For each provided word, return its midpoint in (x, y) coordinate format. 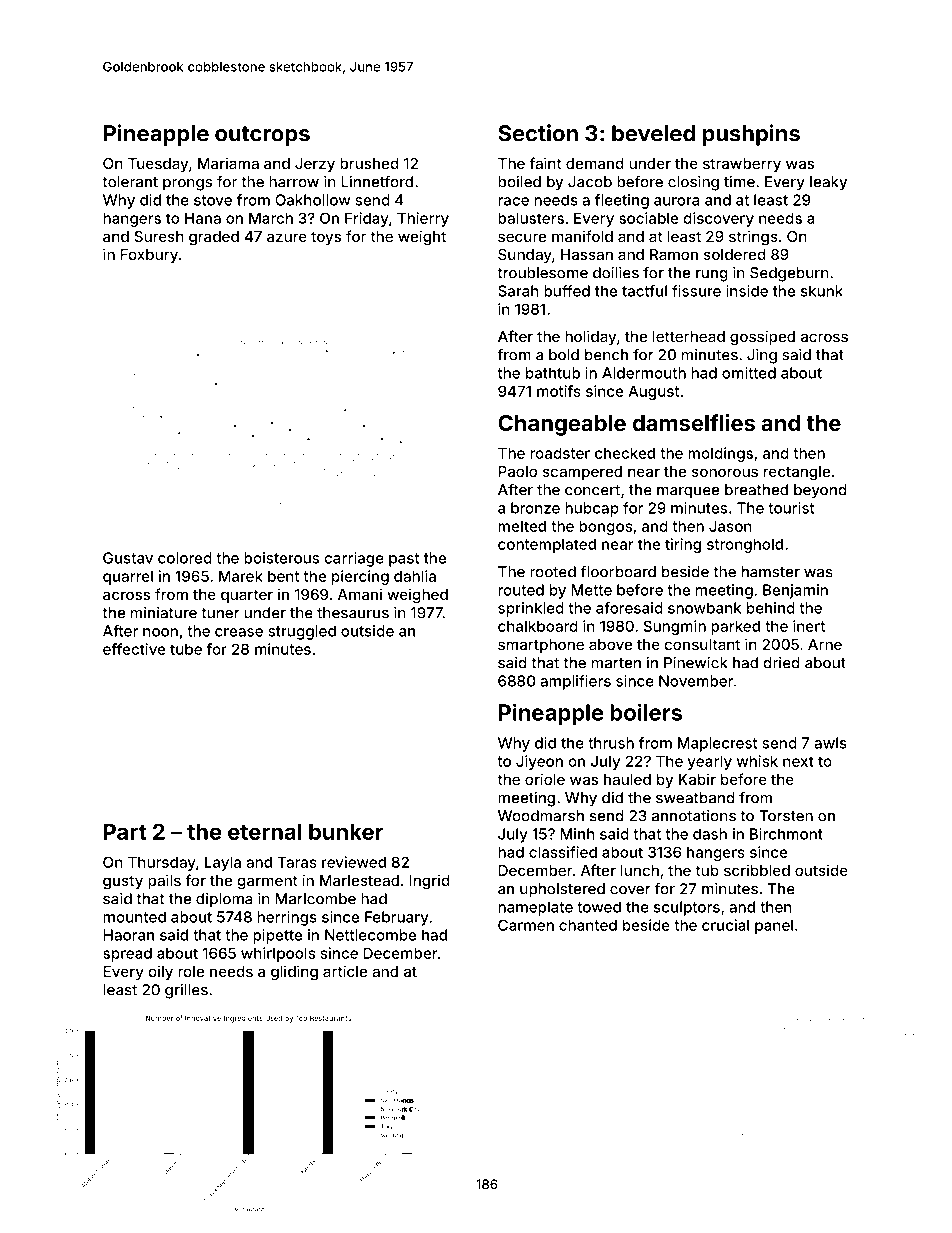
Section (538, 133)
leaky (828, 183)
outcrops (262, 136)
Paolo (517, 471)
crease (239, 632)
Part (125, 831)
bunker (346, 831)
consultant (702, 644)
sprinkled (531, 609)
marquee (688, 493)
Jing (762, 356)
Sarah (518, 291)
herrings (287, 918)
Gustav (128, 558)
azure (287, 237)
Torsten (786, 816)
